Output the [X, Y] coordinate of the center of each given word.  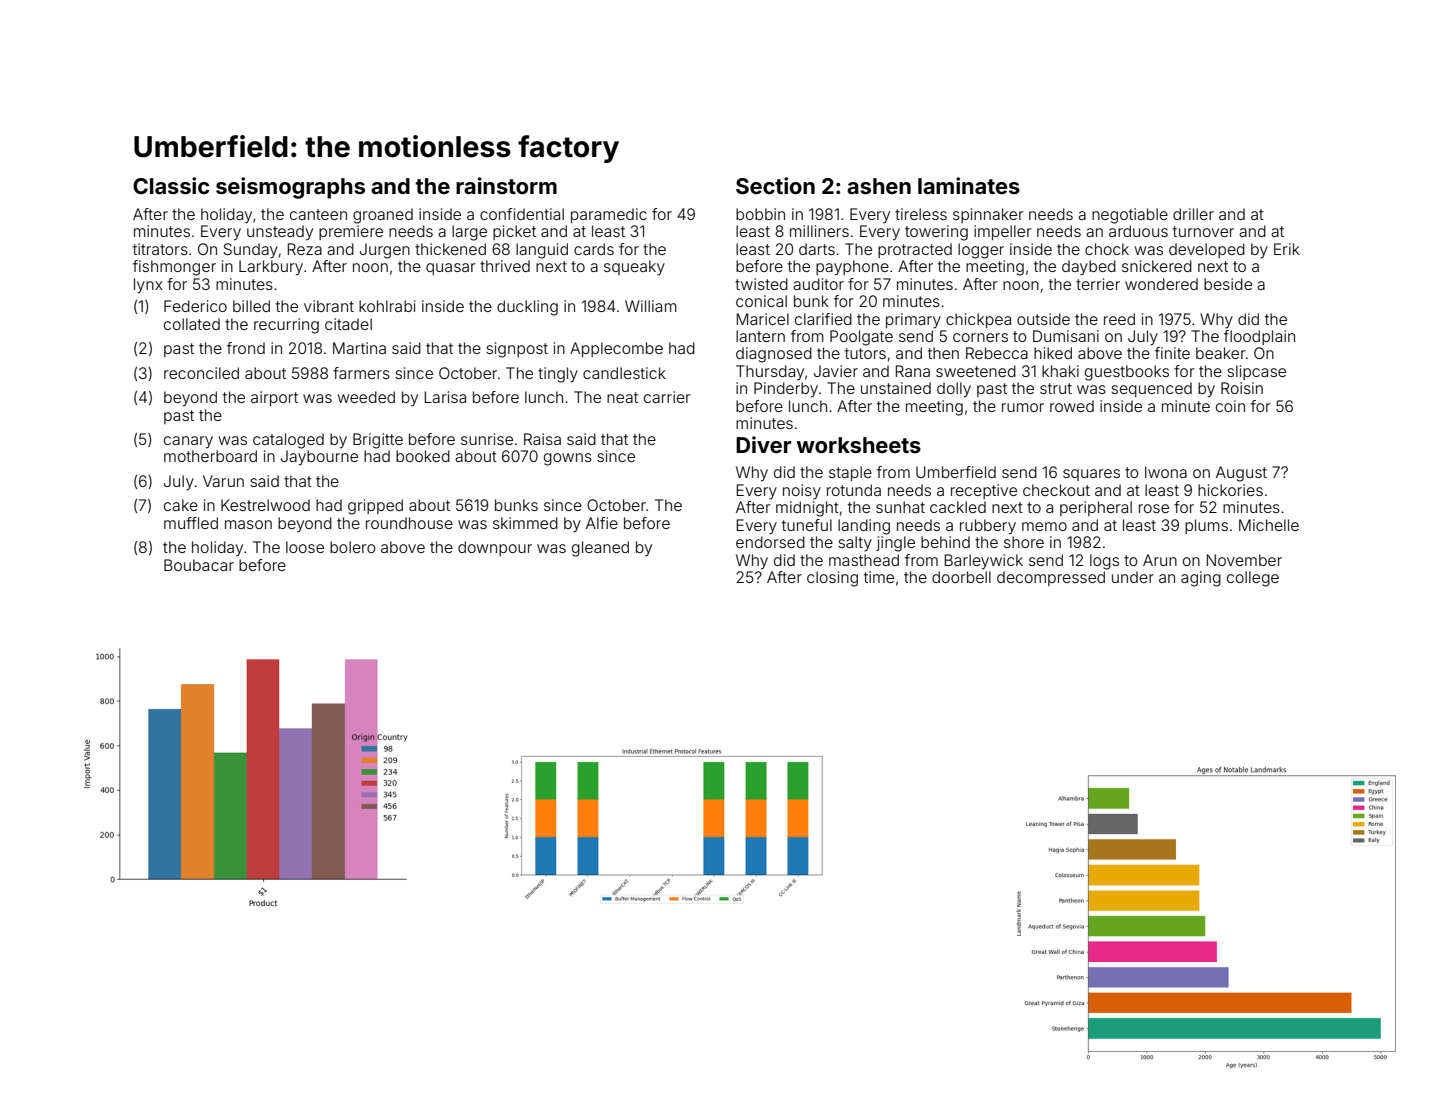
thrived [505, 266]
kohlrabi [387, 306]
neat [622, 397]
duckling [527, 308]
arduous [1138, 231]
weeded [366, 397]
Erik [1287, 249]
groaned [383, 216]
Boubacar [199, 565]
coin [1230, 406]
